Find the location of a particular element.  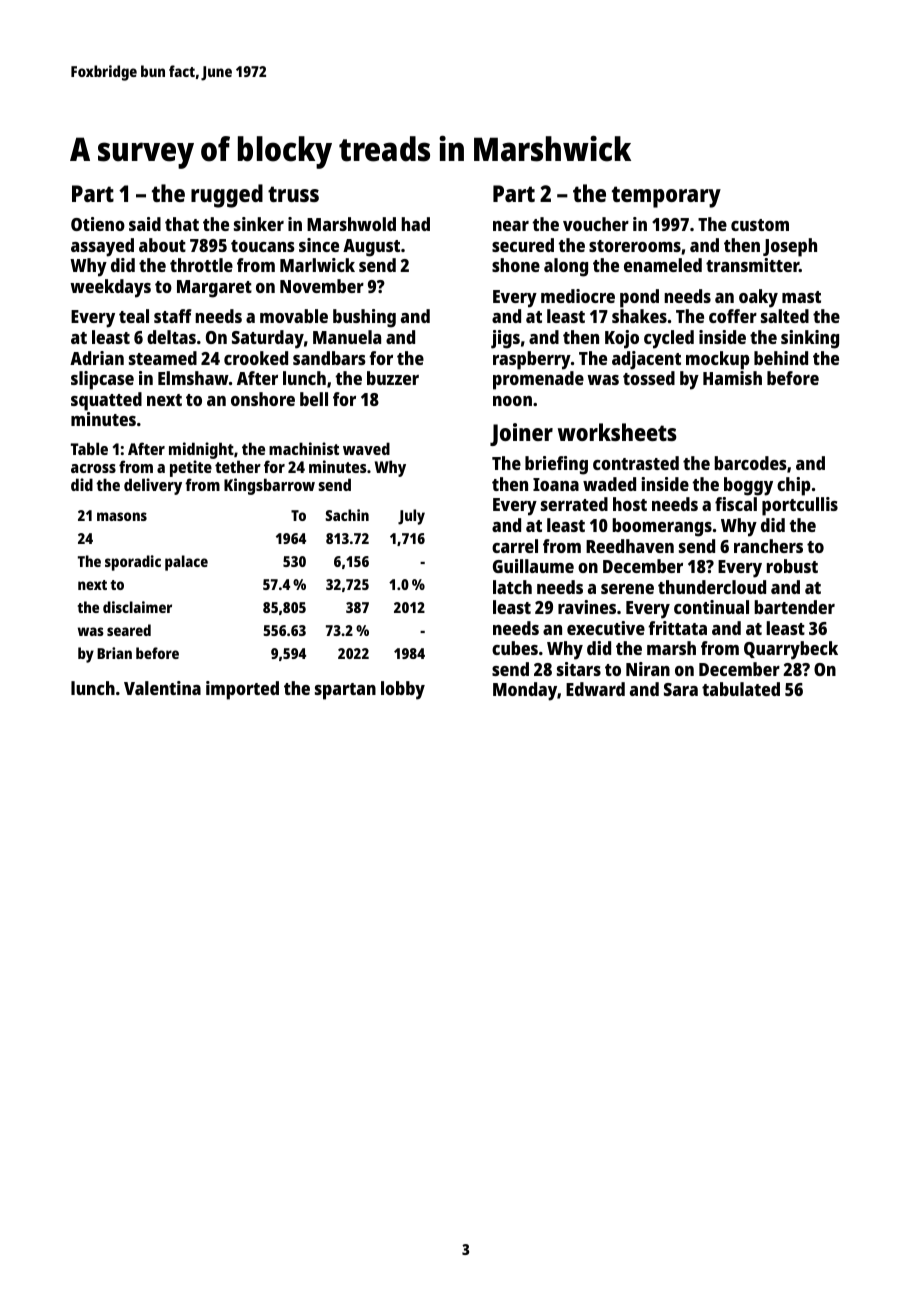

waved is located at coordinates (366, 448).
